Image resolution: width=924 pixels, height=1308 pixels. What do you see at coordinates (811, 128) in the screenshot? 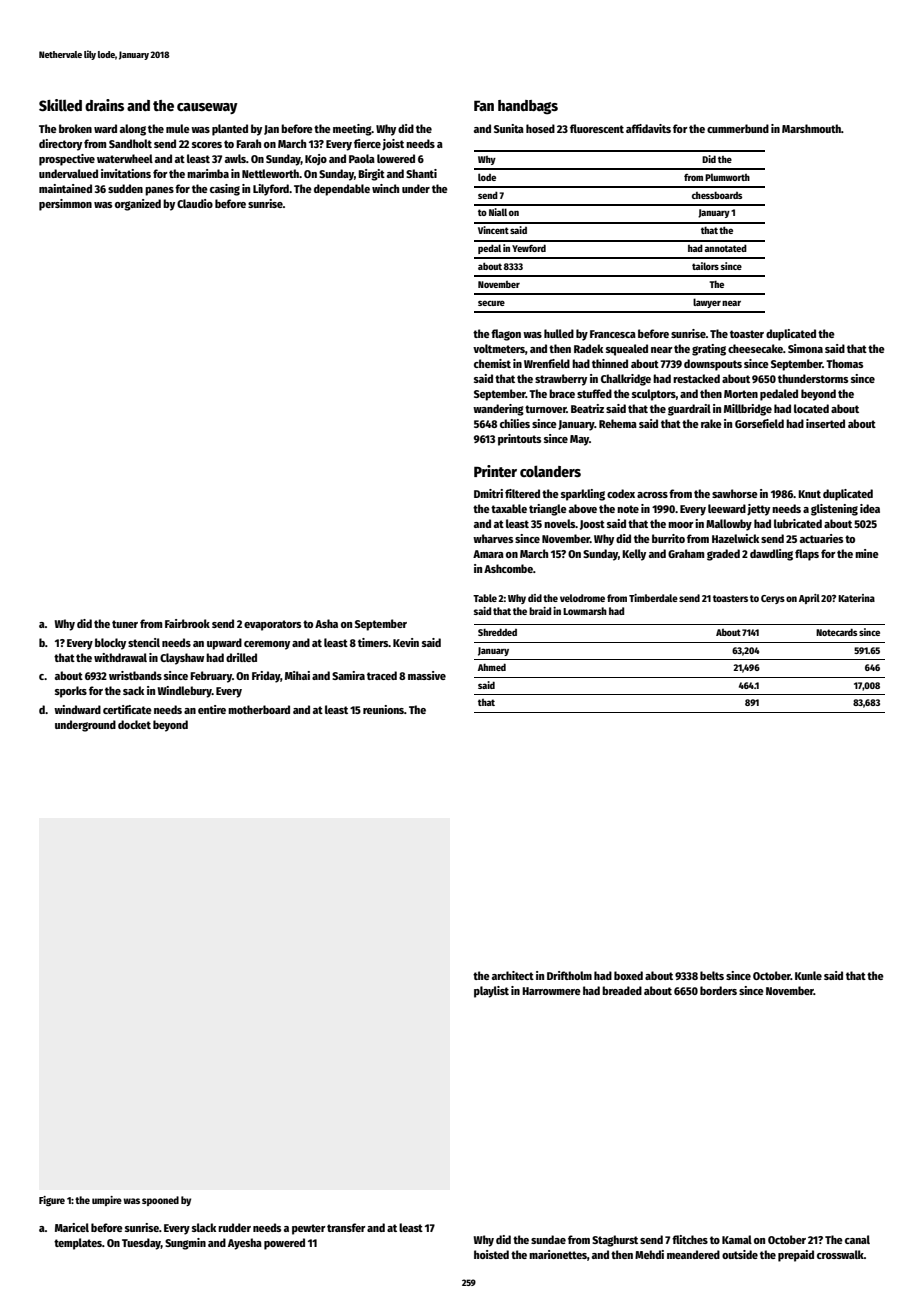
I see `Marshmouth` at bounding box center [811, 128].
